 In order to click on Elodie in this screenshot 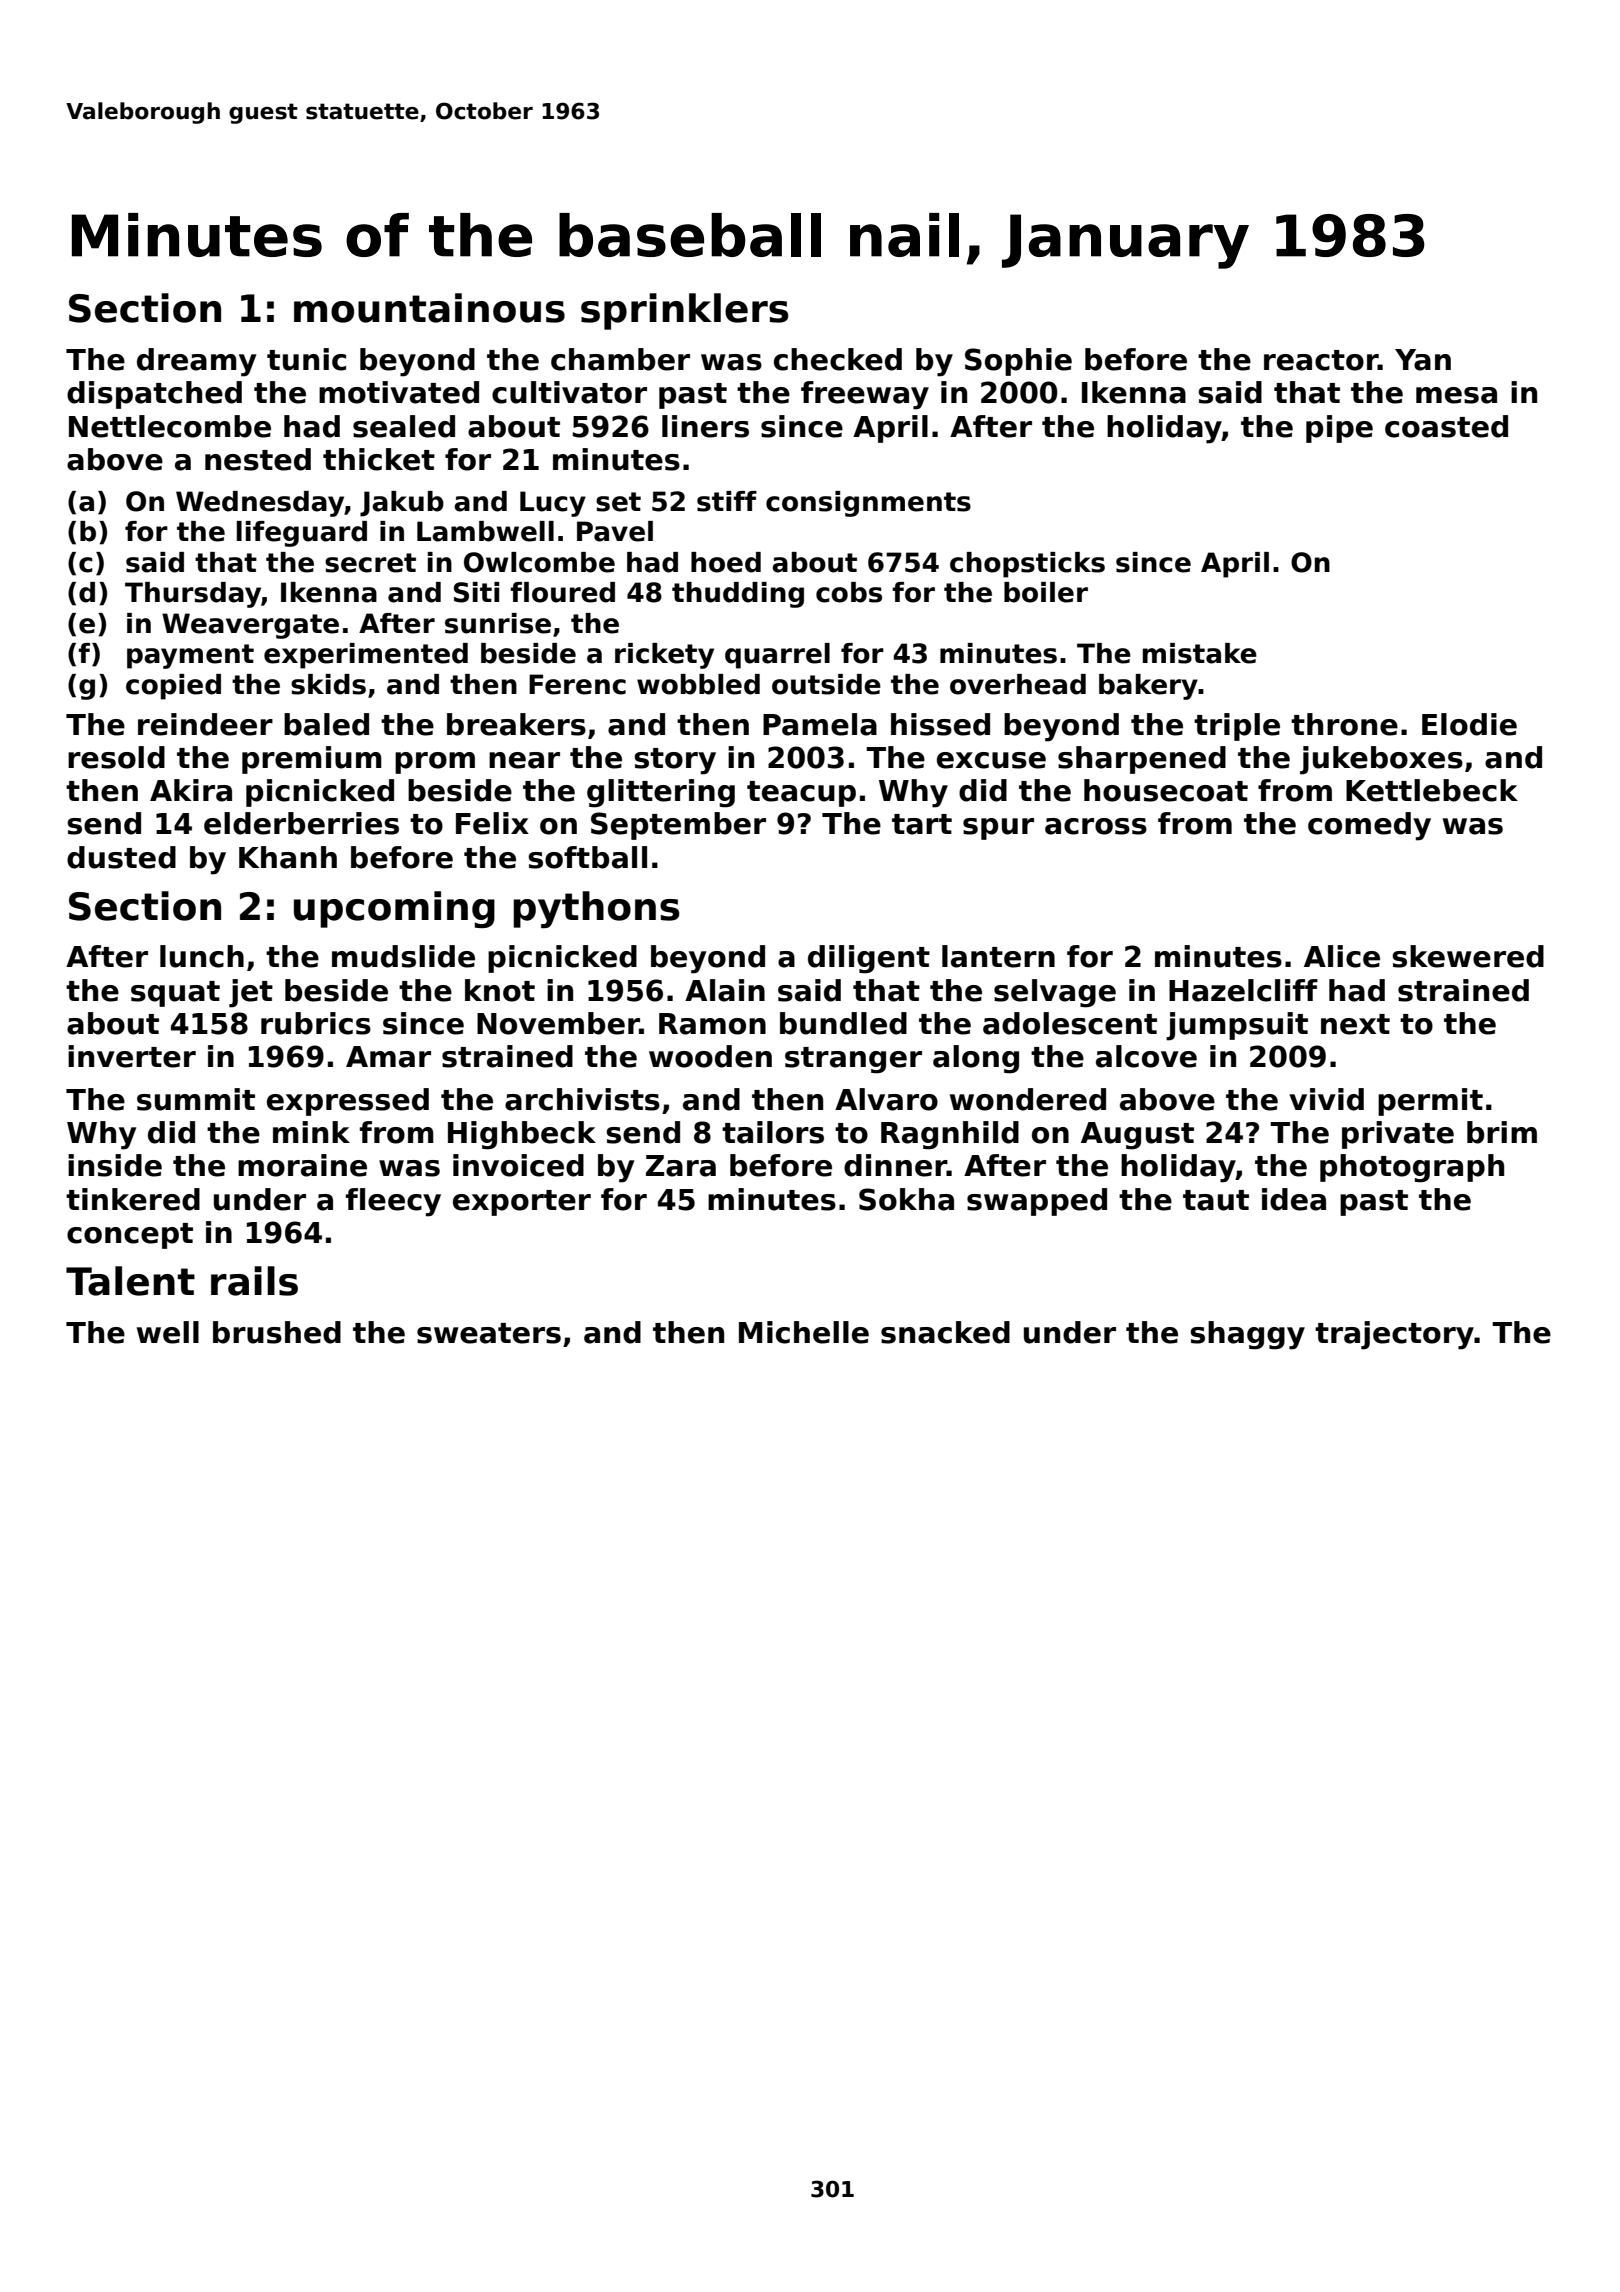, I will do `click(1469, 724)`.
